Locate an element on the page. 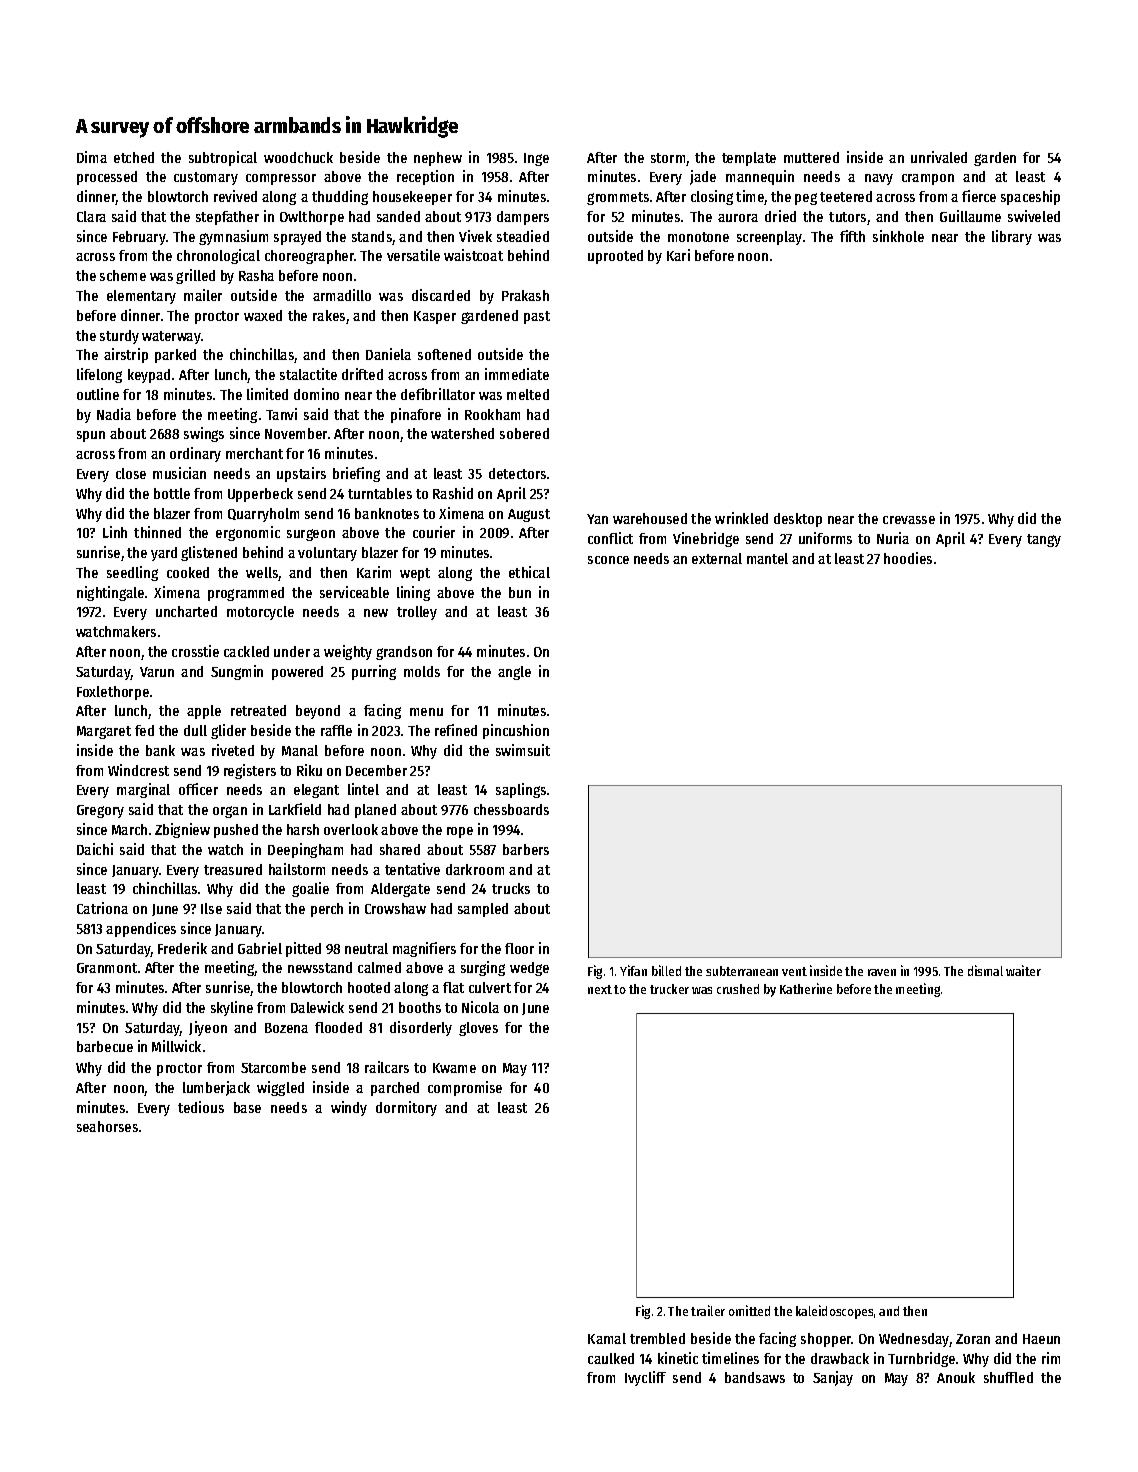 The width and height of the page is (1138, 1472). kaleidoscopes is located at coordinates (834, 1312).
